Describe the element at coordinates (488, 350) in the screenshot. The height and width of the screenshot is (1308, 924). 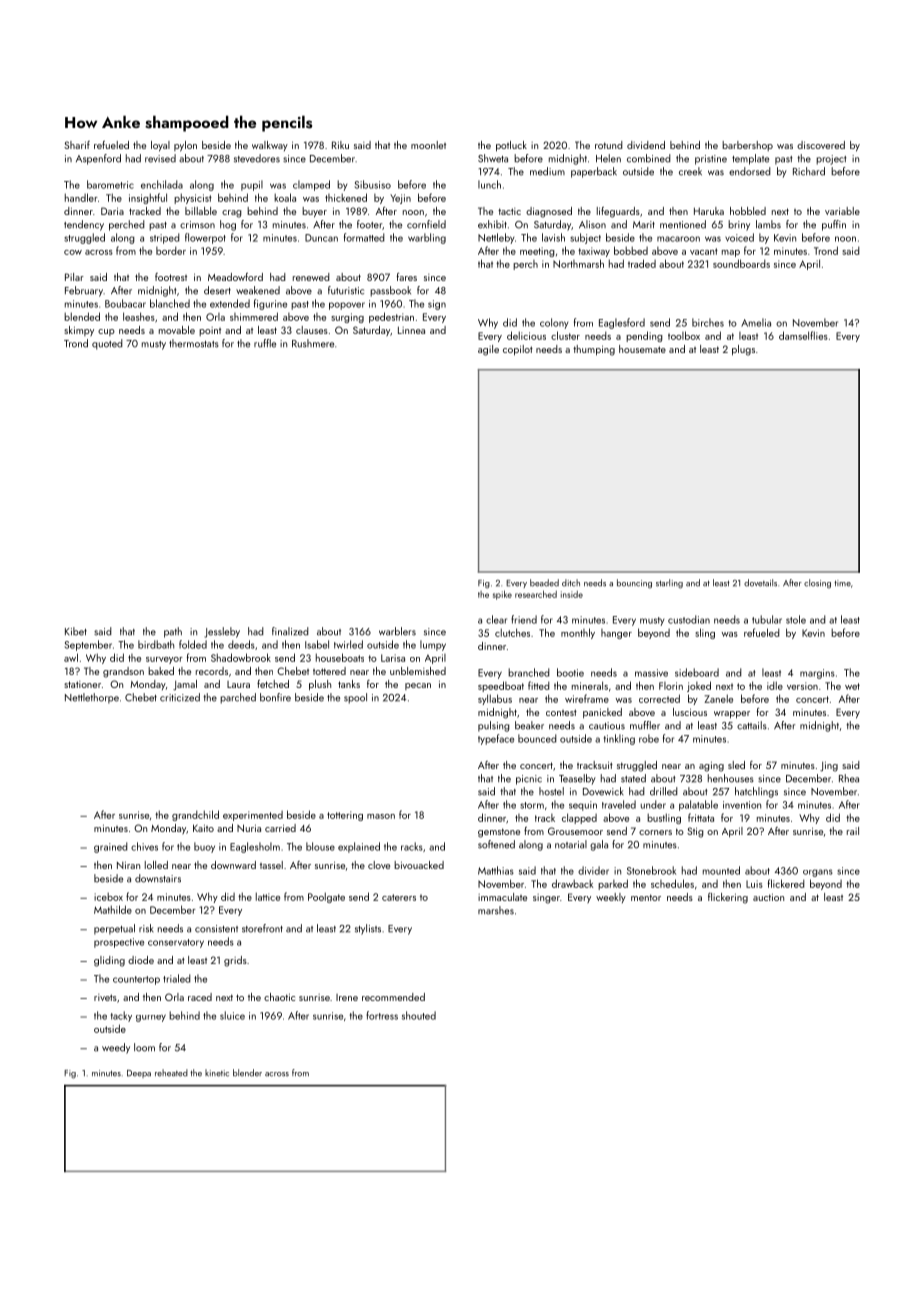
I see `agile` at that location.
